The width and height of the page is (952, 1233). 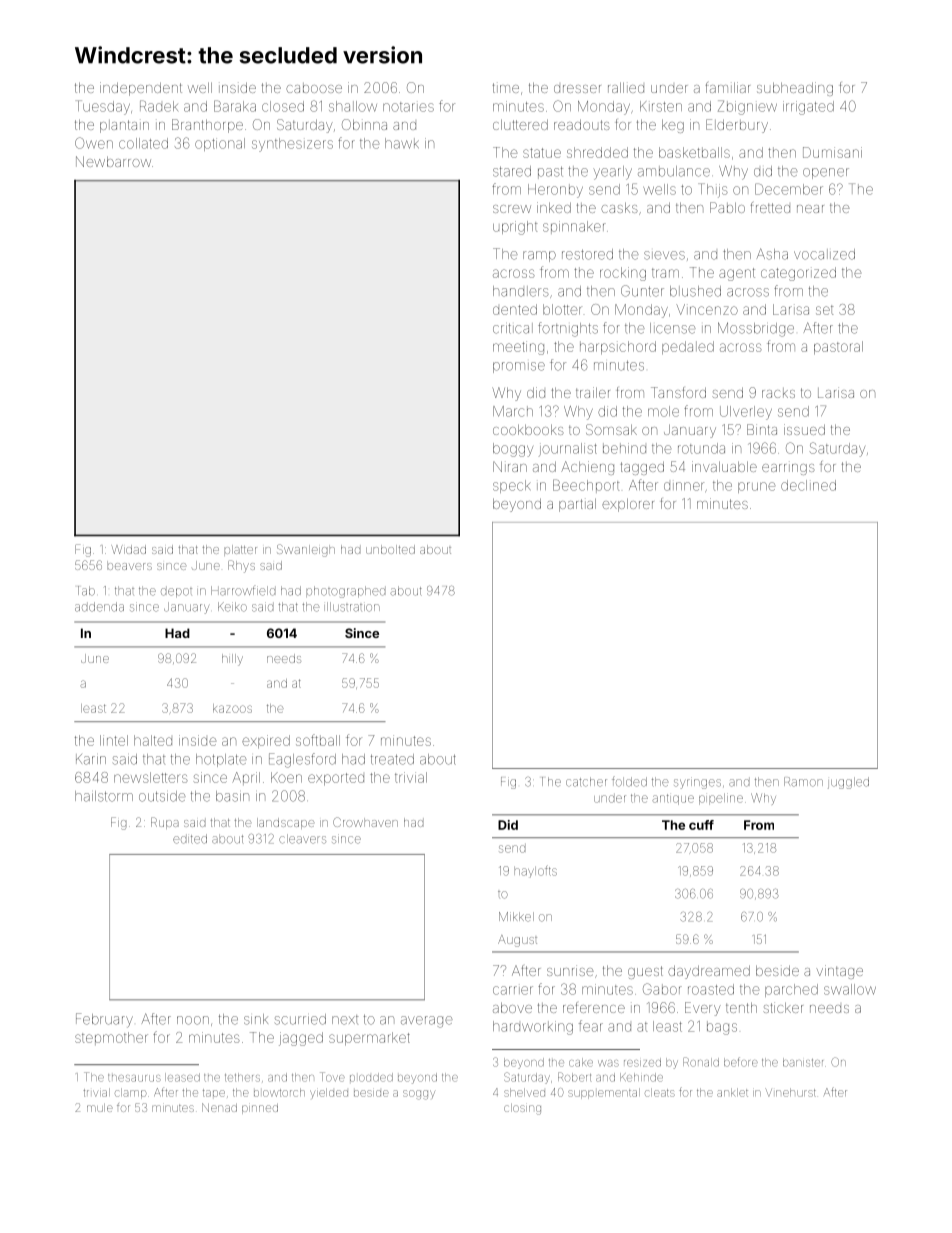 What do you see at coordinates (591, 1026) in the page?
I see `fear` at bounding box center [591, 1026].
